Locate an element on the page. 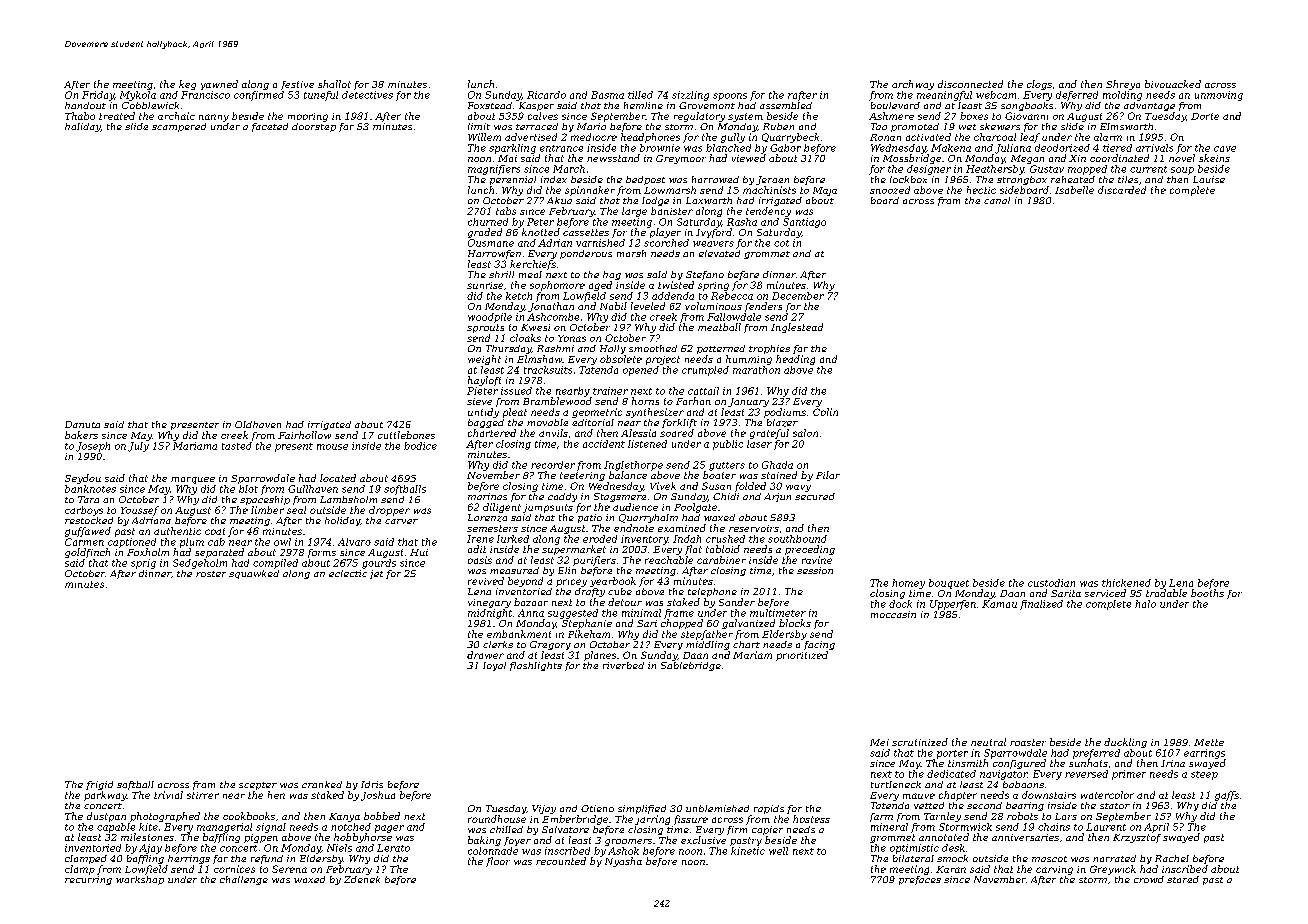 Image resolution: width=1308 pixels, height=924 pixels. Mette is located at coordinates (1209, 742).
